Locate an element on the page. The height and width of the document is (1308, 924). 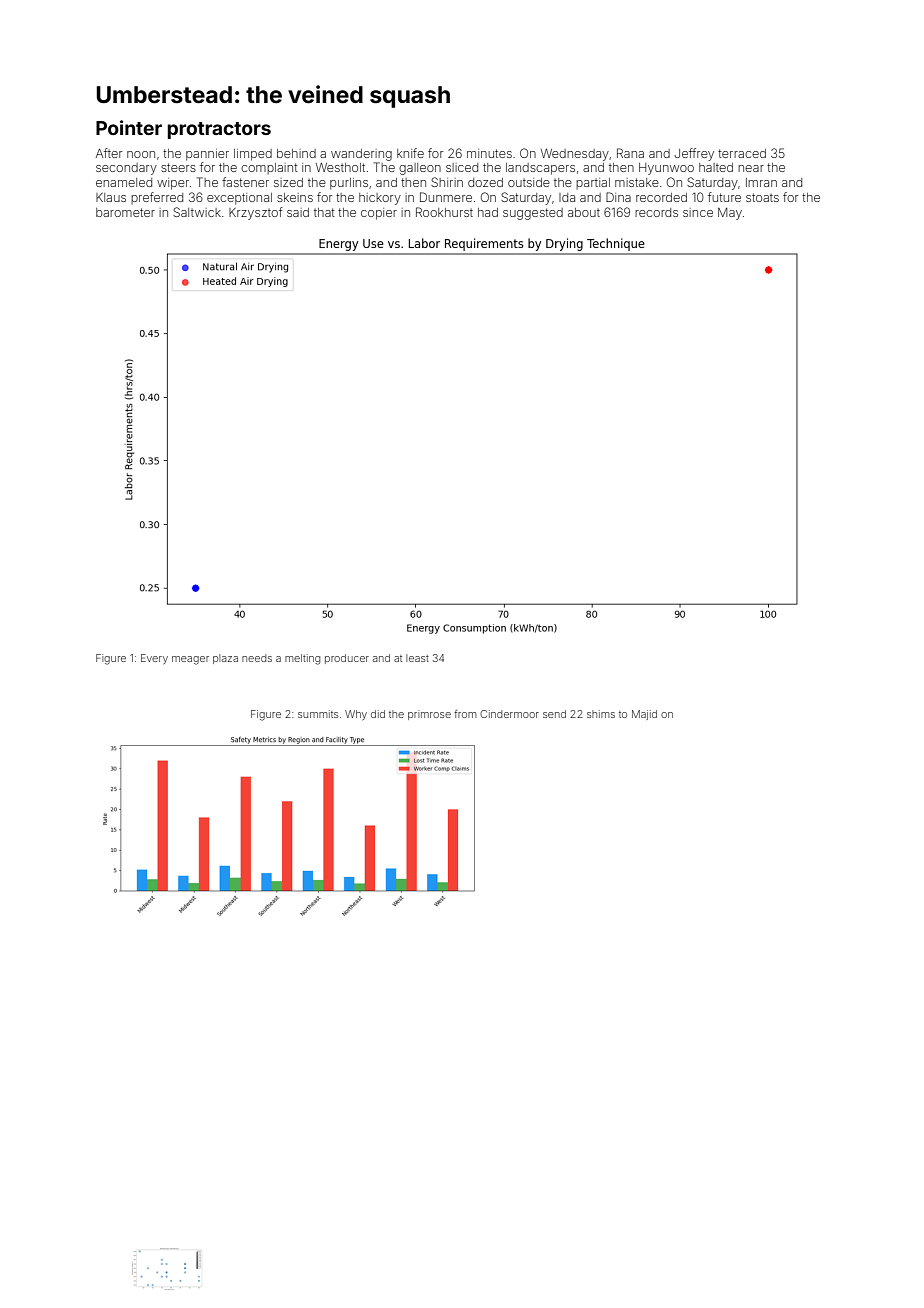
needs is located at coordinates (257, 658).
